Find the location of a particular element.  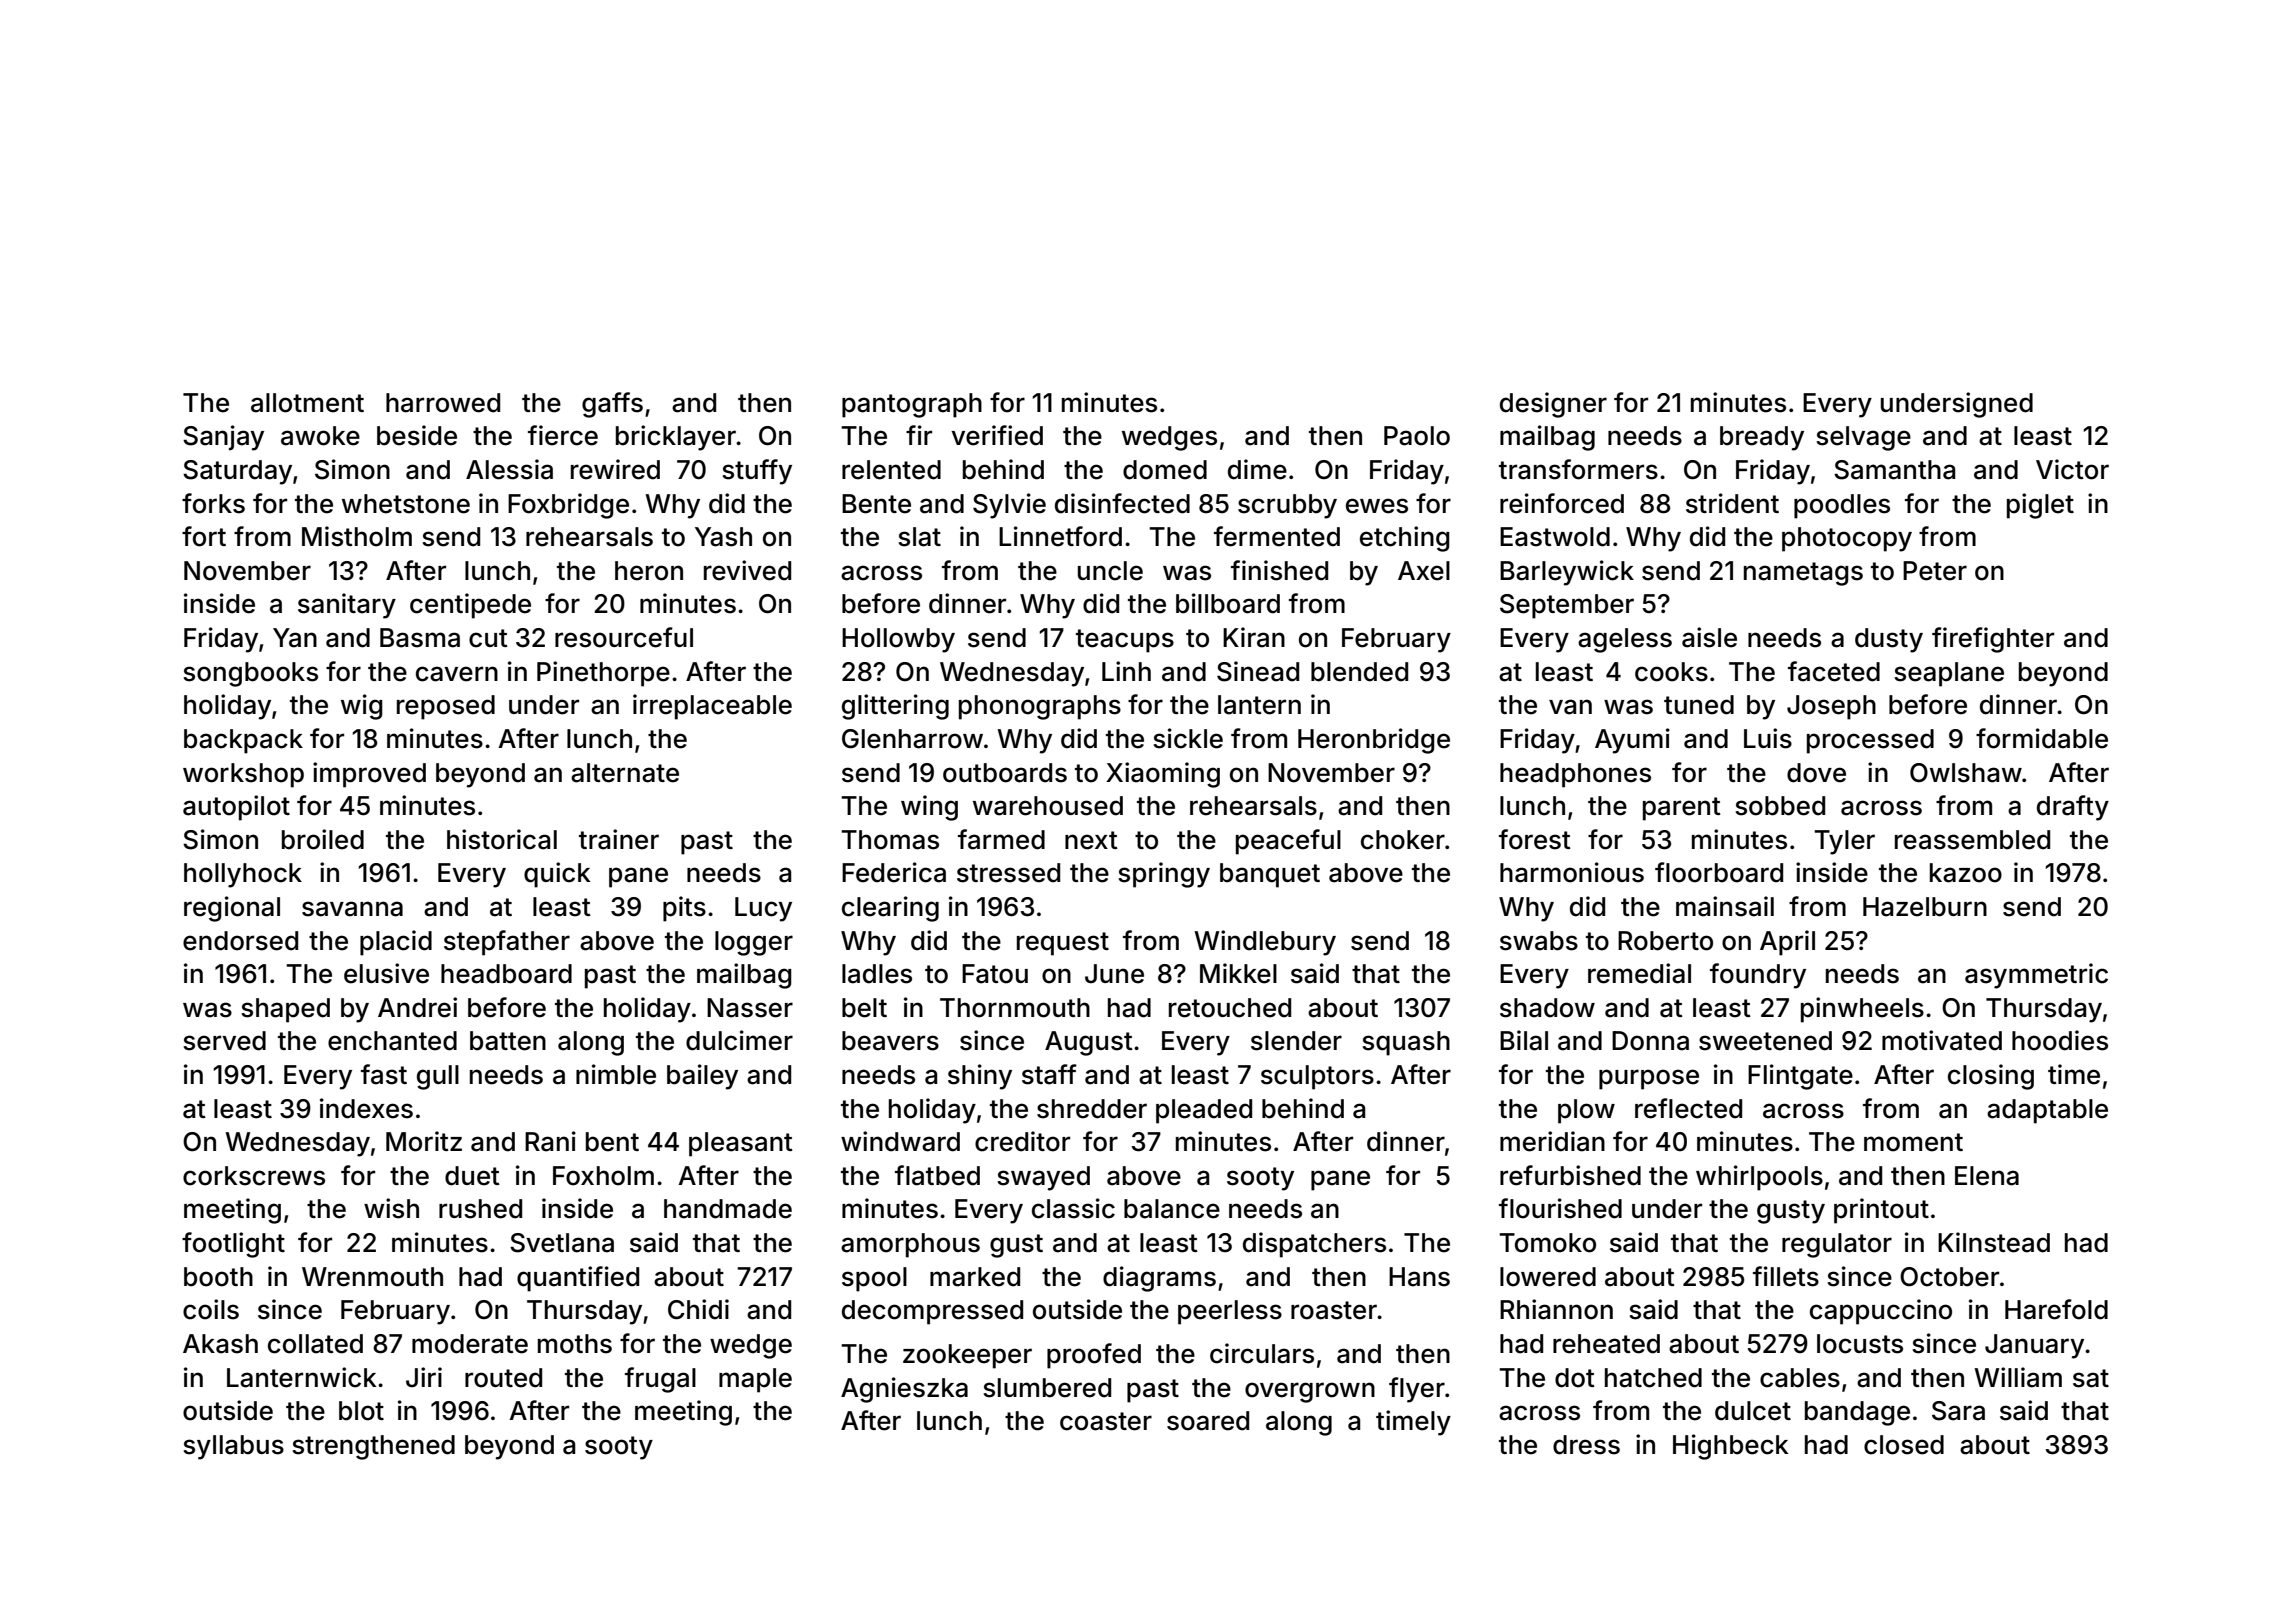

improved is located at coordinates (369, 775).
